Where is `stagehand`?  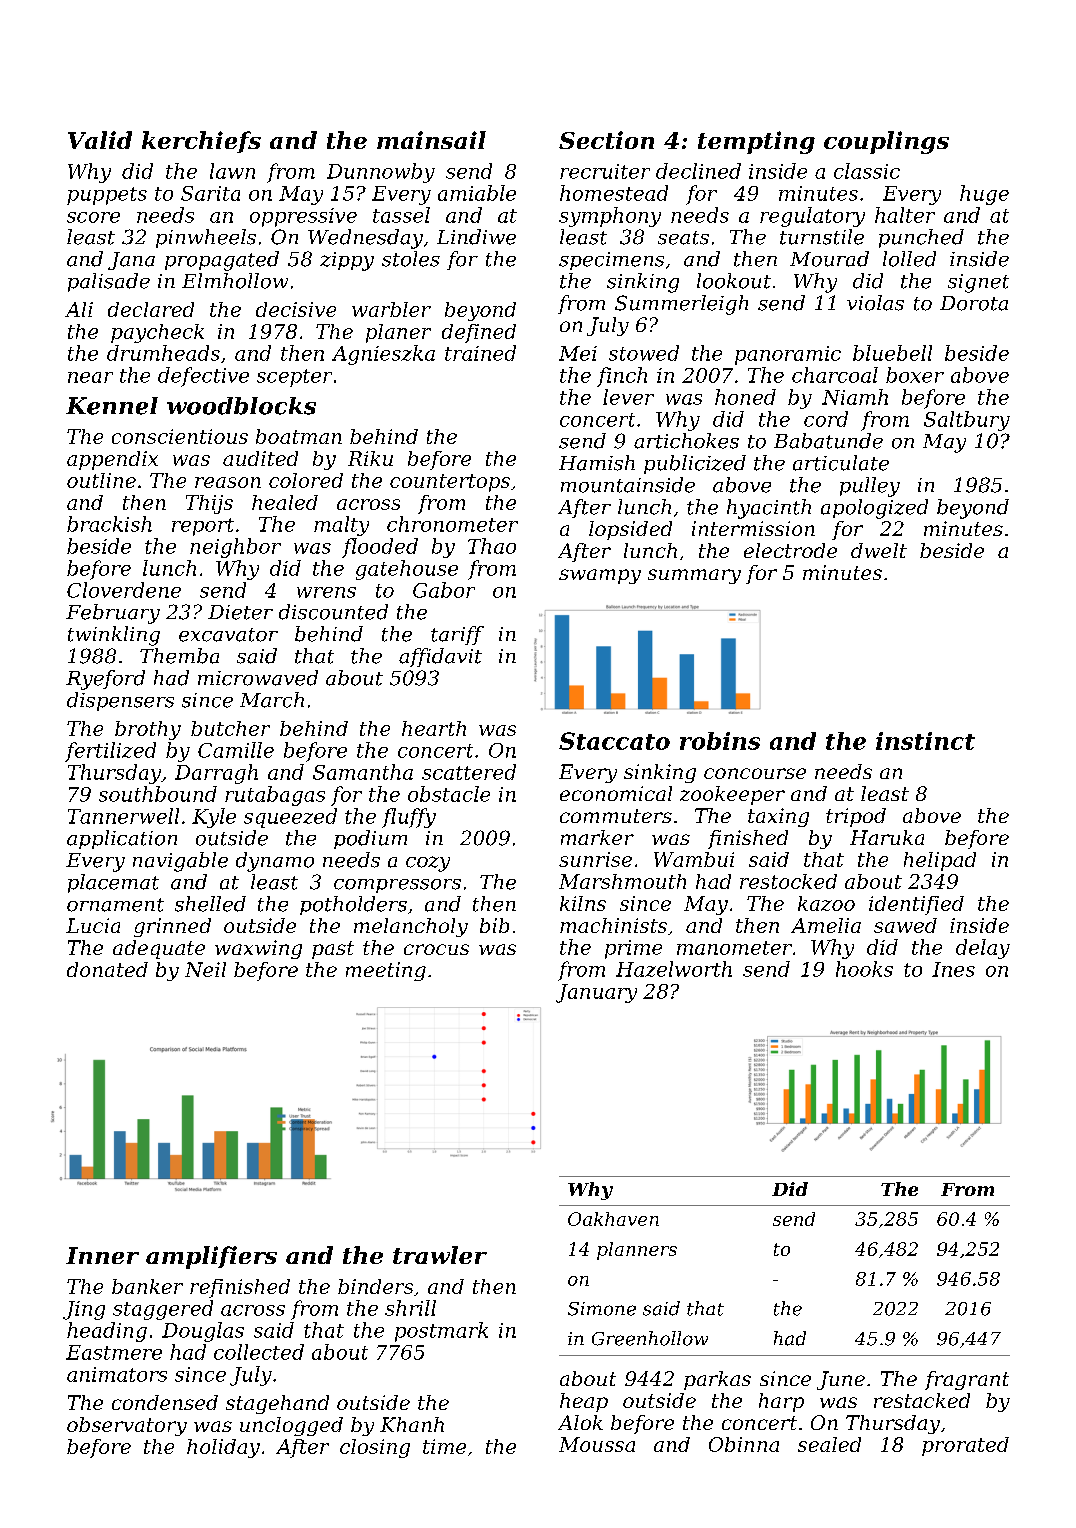
stagehand is located at coordinates (277, 1404).
